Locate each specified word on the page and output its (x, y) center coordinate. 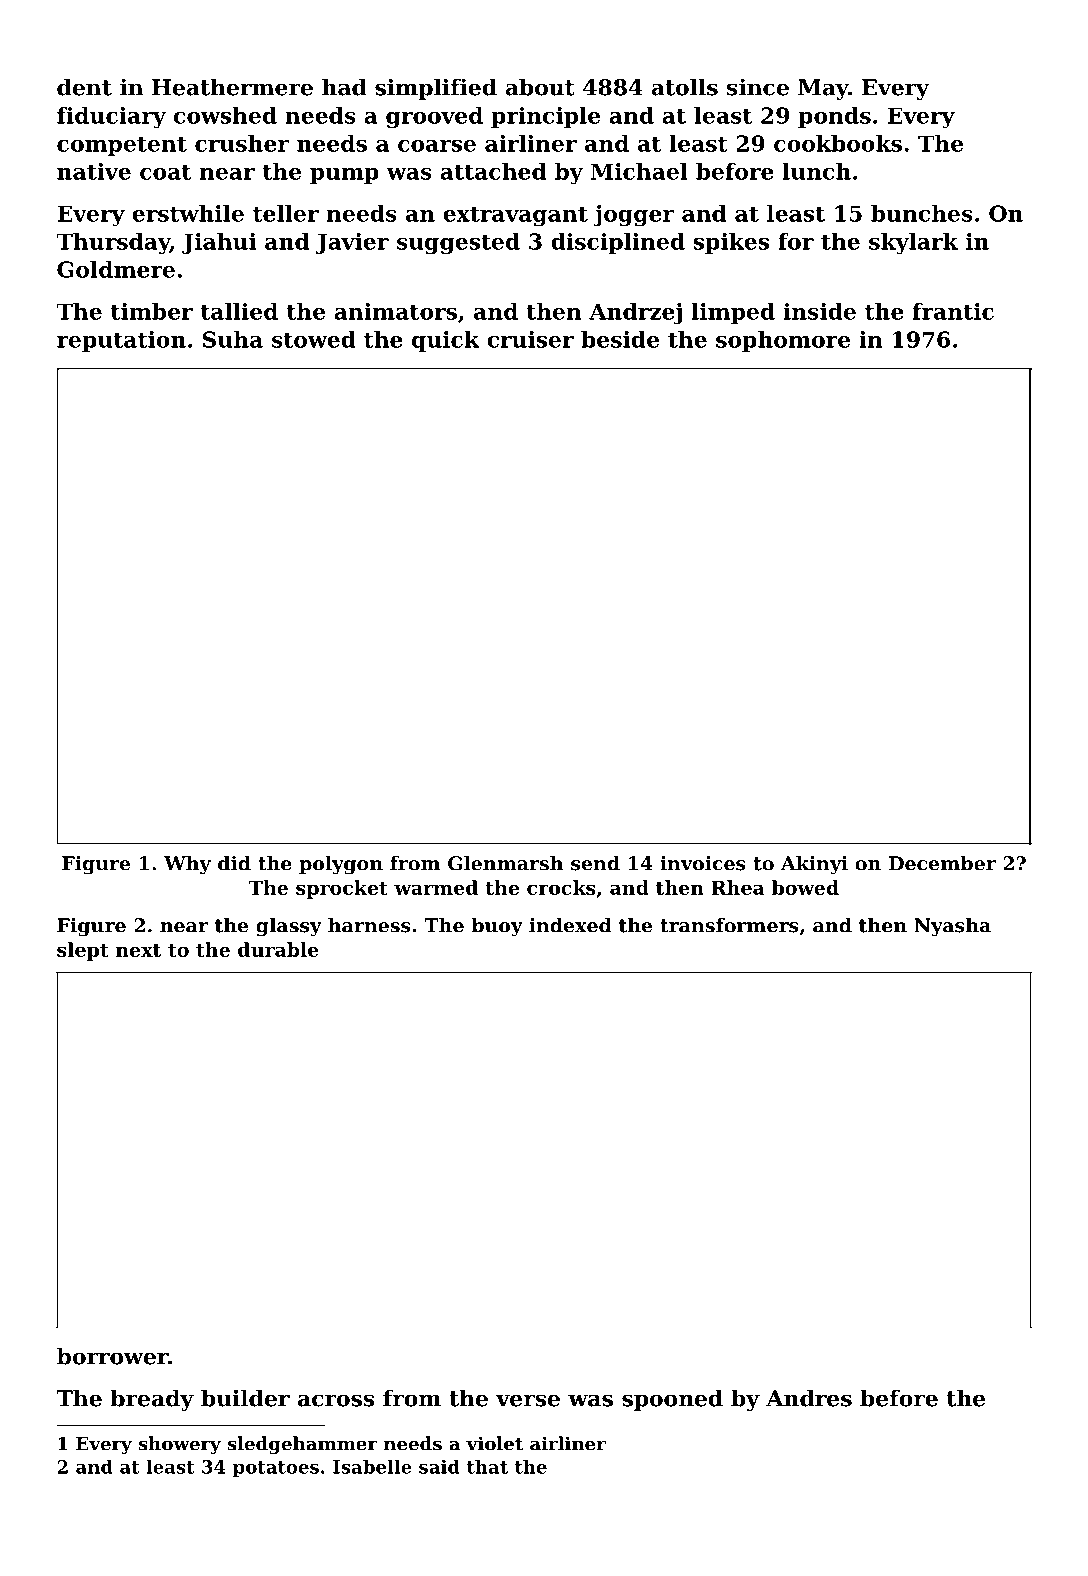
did (234, 863)
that (487, 1467)
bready (152, 1400)
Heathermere (232, 87)
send (595, 863)
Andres (809, 1398)
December (942, 863)
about (540, 87)
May (823, 89)
